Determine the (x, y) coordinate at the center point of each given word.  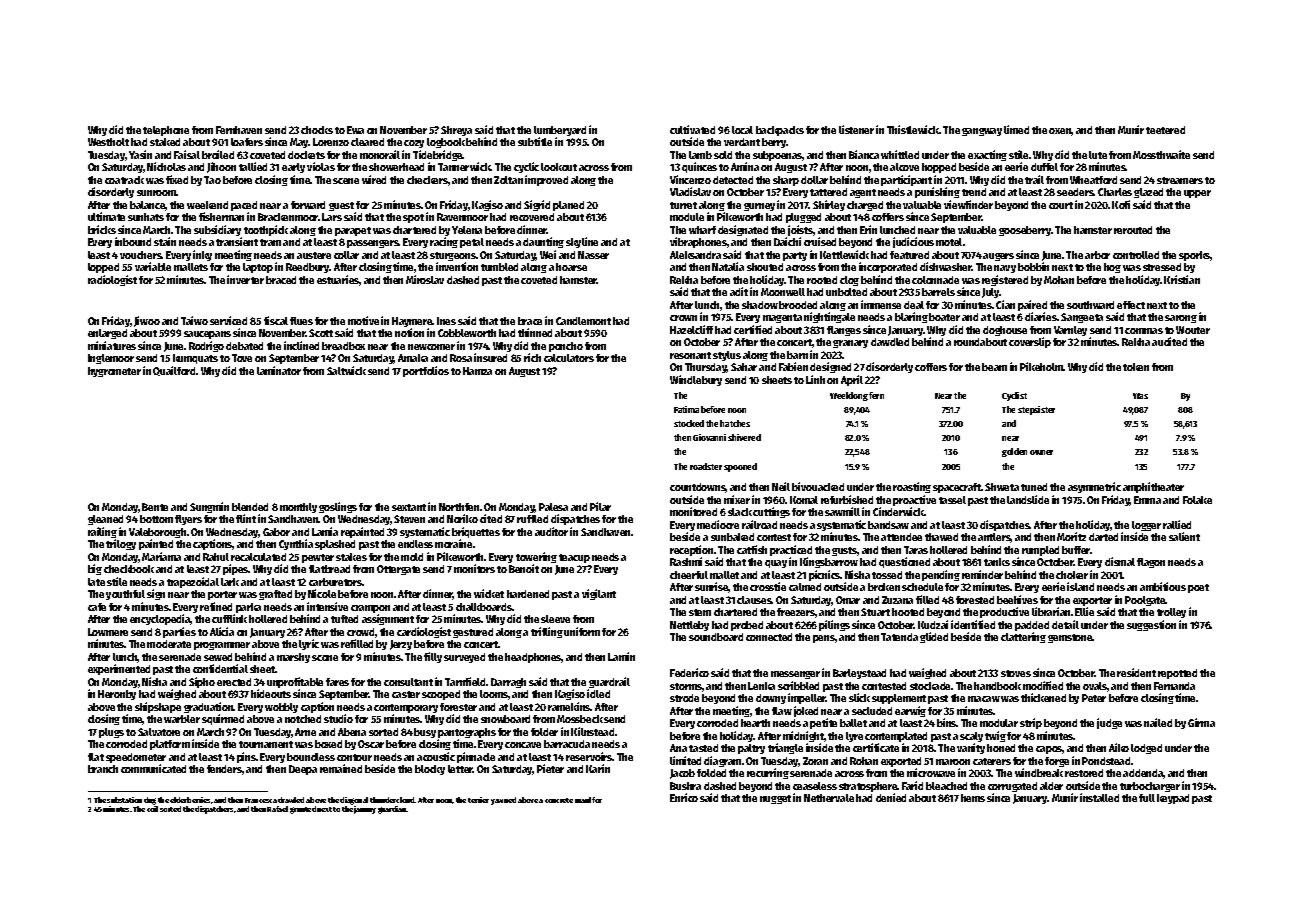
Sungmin (209, 507)
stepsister (1036, 410)
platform (170, 745)
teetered (1165, 130)
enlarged (107, 334)
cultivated (692, 129)
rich (532, 357)
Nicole (322, 593)
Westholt (108, 142)
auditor (551, 531)
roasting (912, 487)
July (991, 293)
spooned (740, 467)
